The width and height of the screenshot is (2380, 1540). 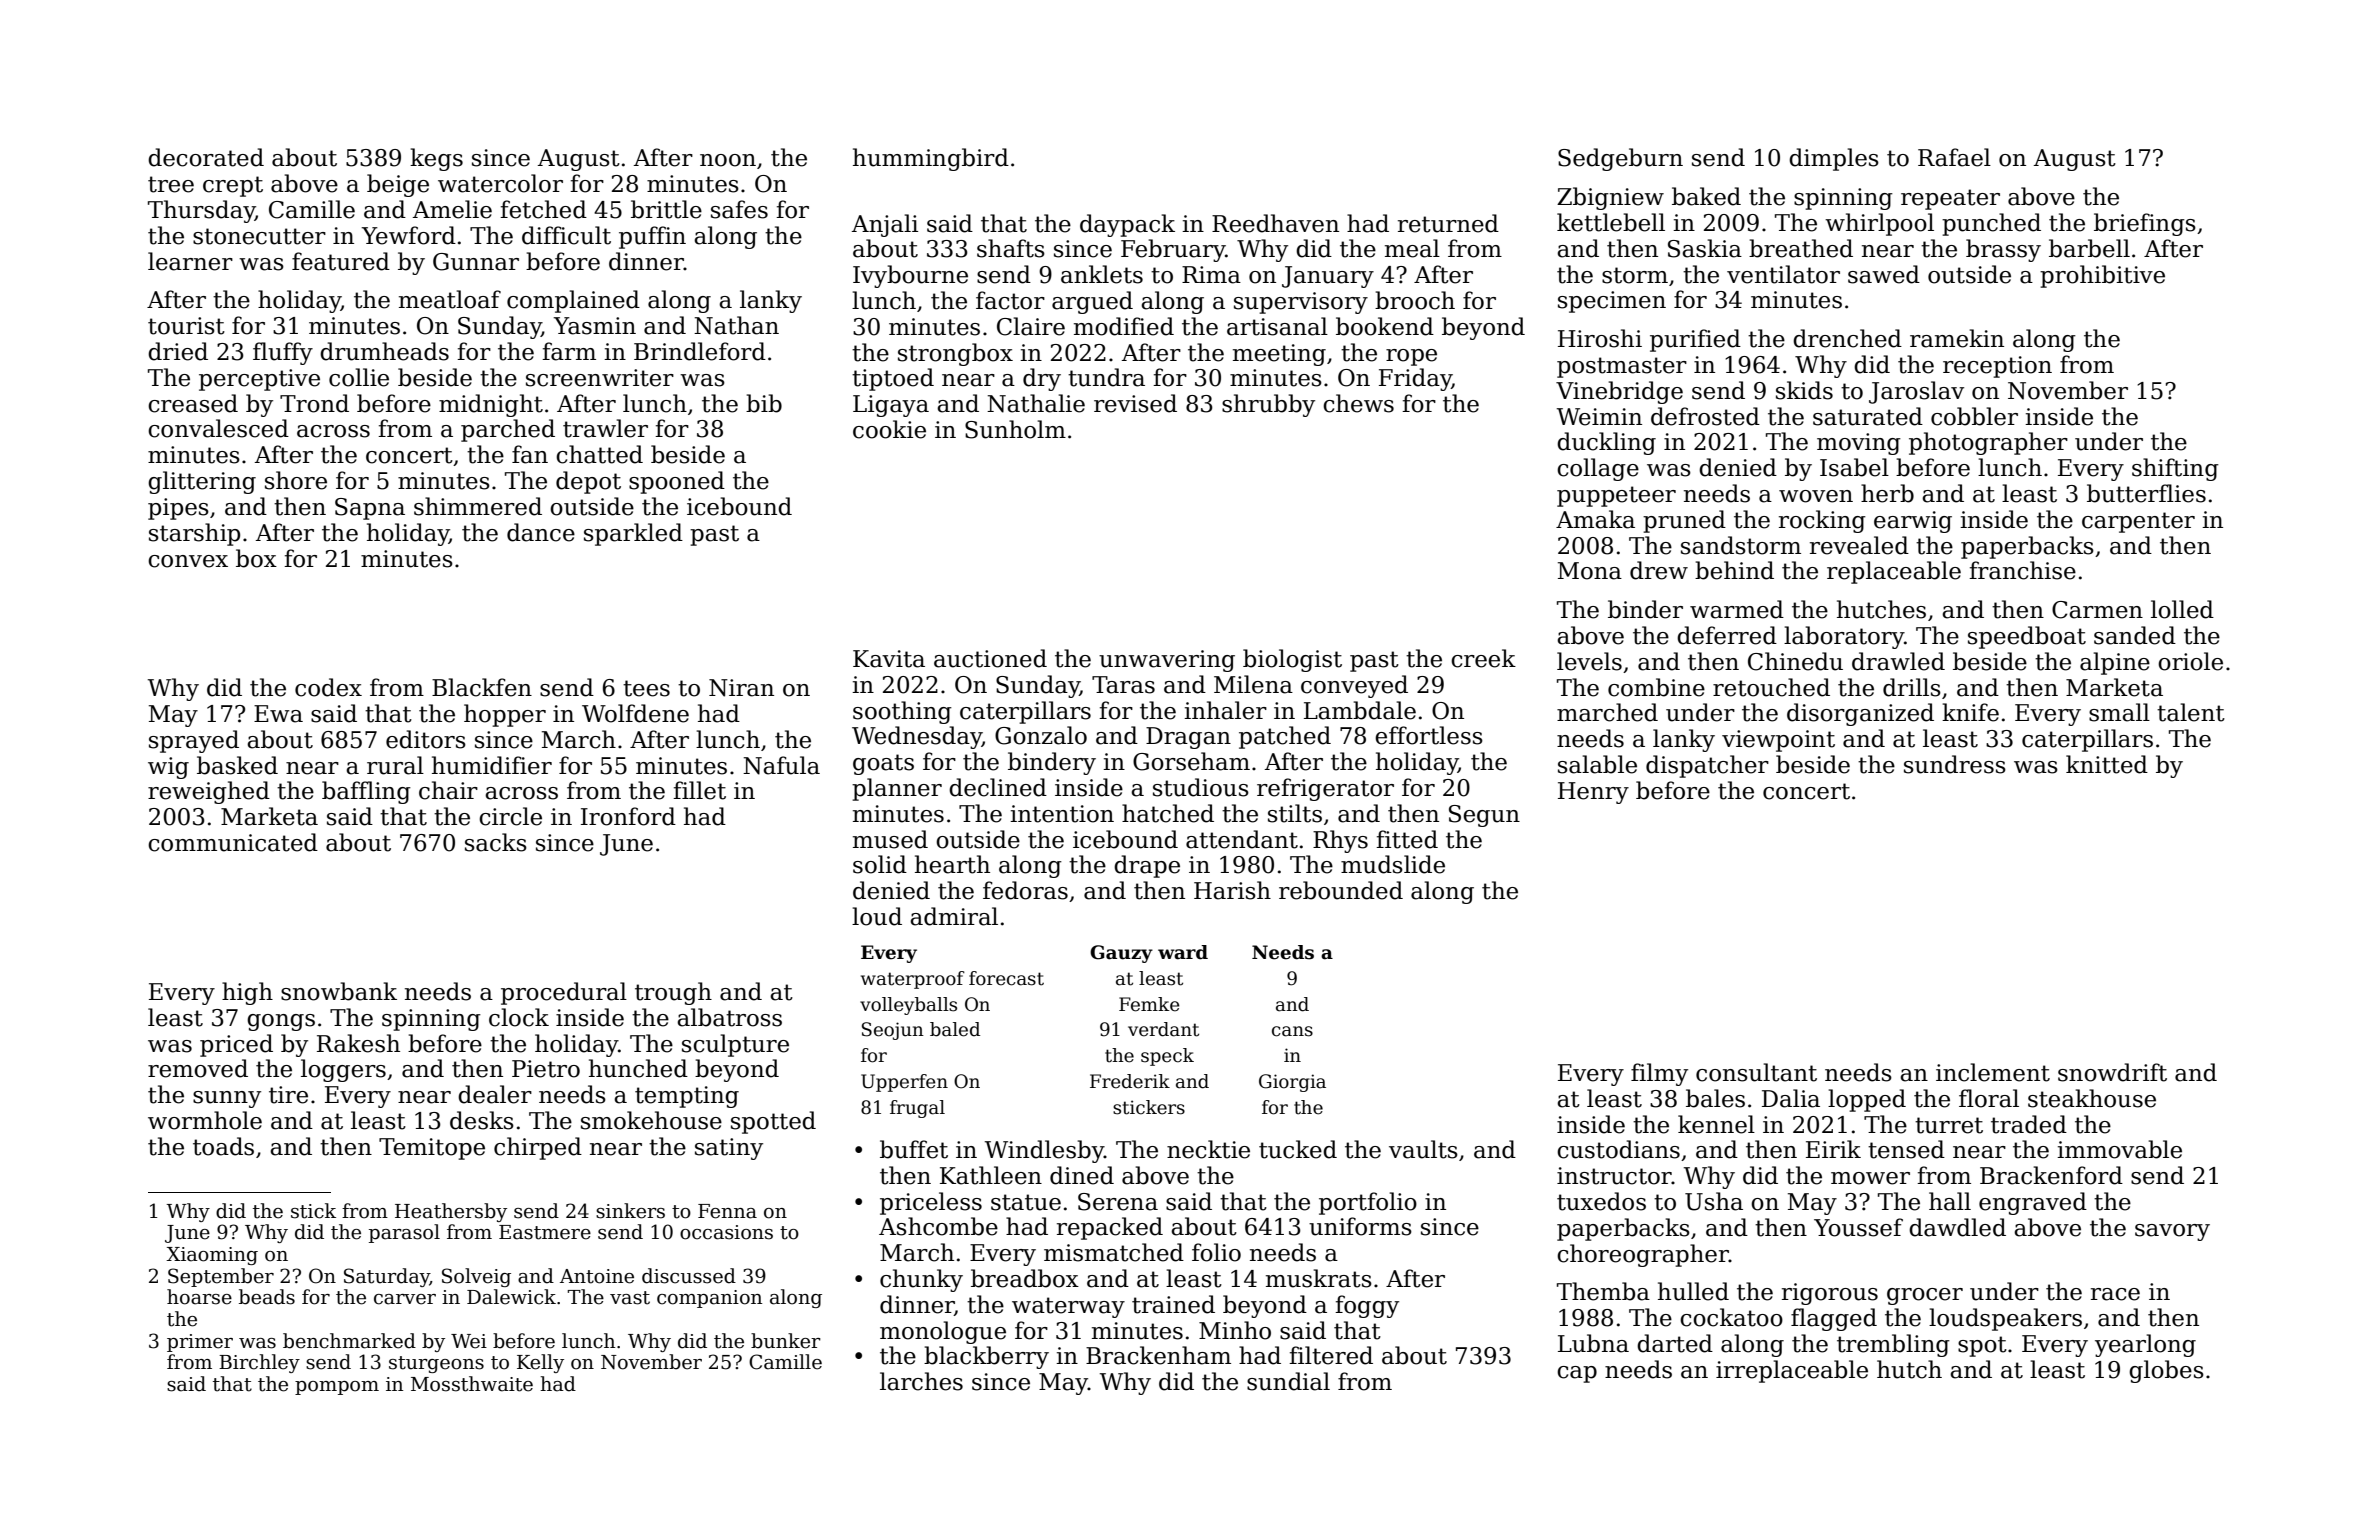 What do you see at coordinates (1997, 367) in the screenshot?
I see `reception` at bounding box center [1997, 367].
